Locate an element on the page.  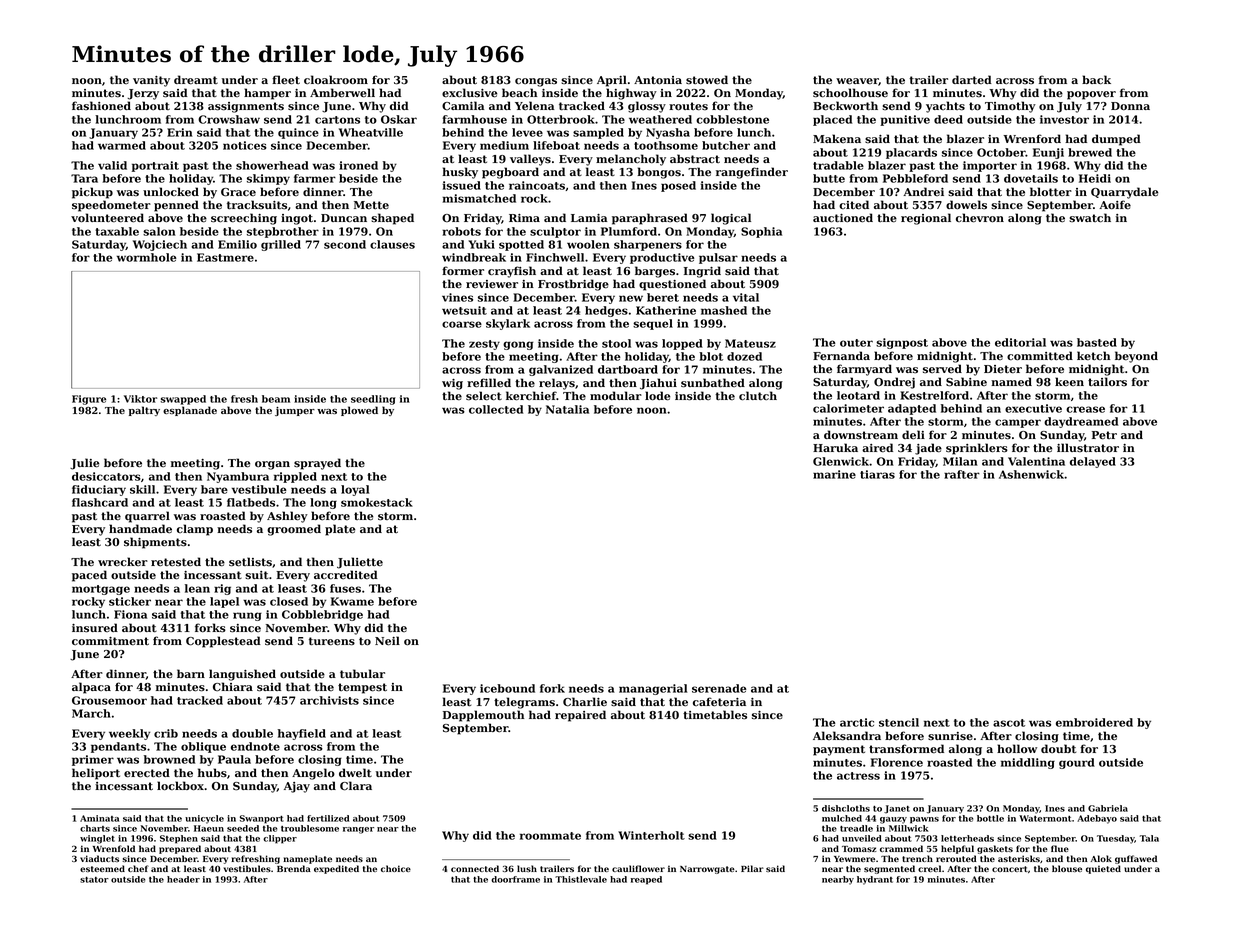
payment is located at coordinates (839, 750).
